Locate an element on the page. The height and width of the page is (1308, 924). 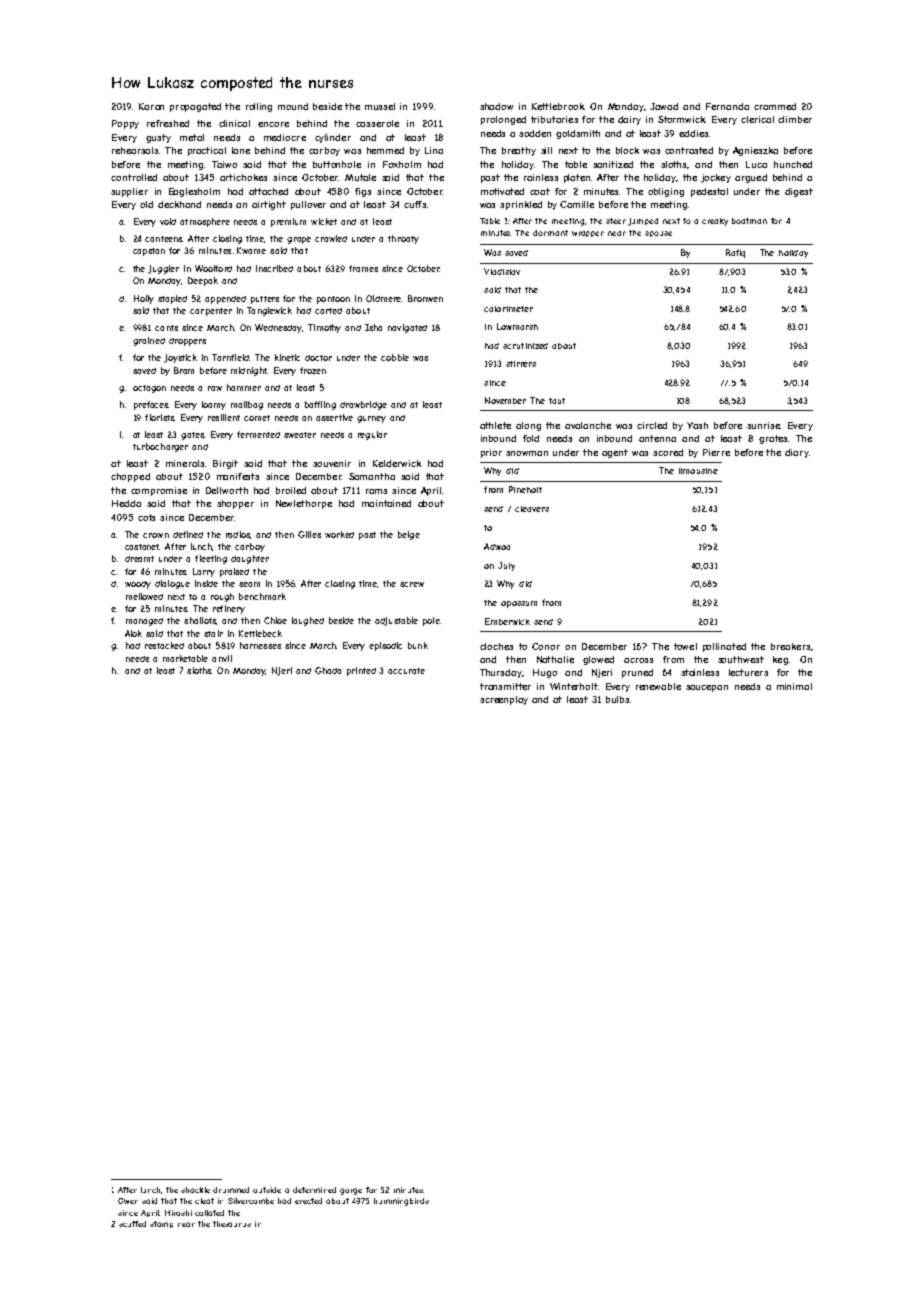
Jawad is located at coordinates (664, 106).
